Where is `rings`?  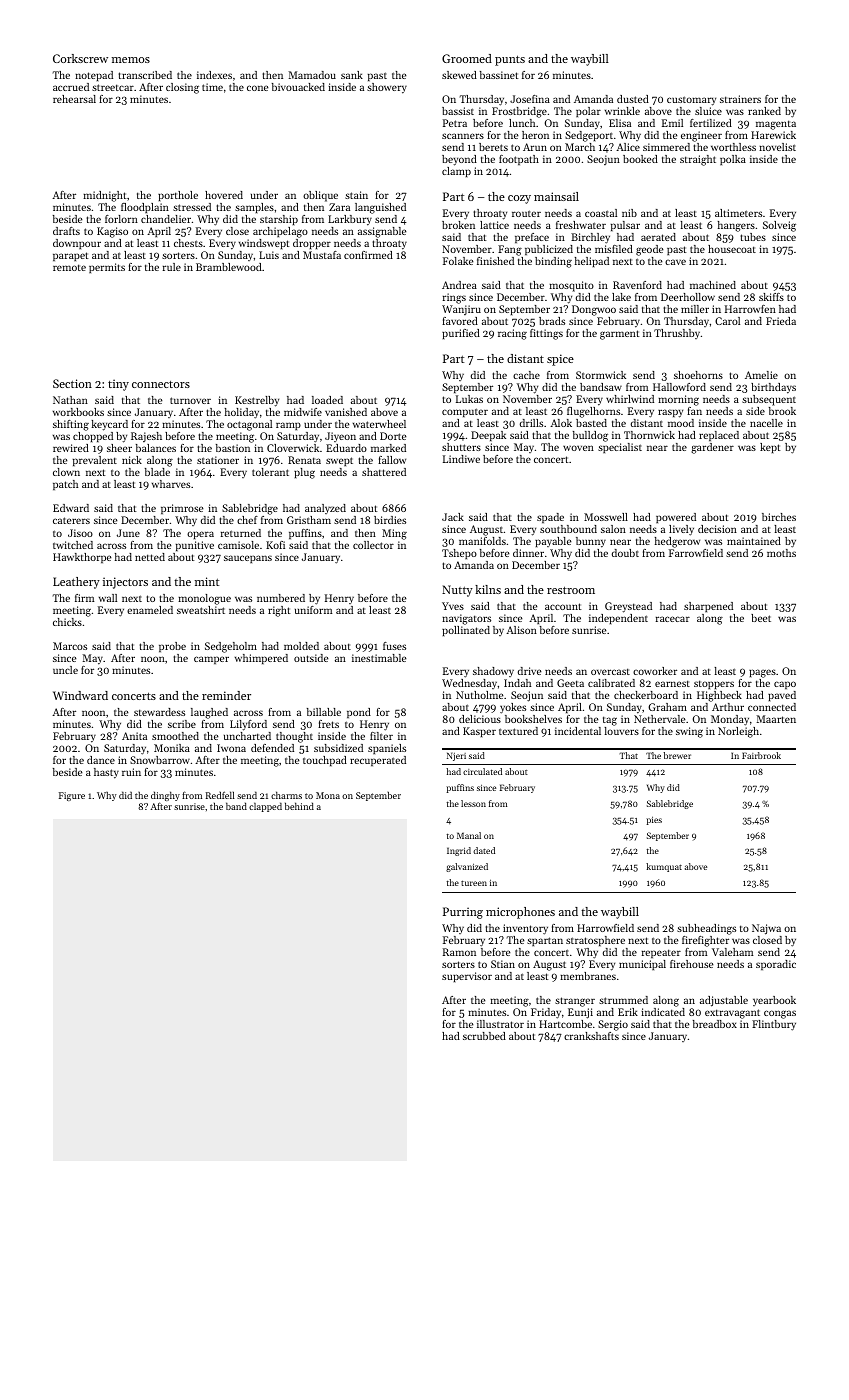 rings is located at coordinates (454, 298).
